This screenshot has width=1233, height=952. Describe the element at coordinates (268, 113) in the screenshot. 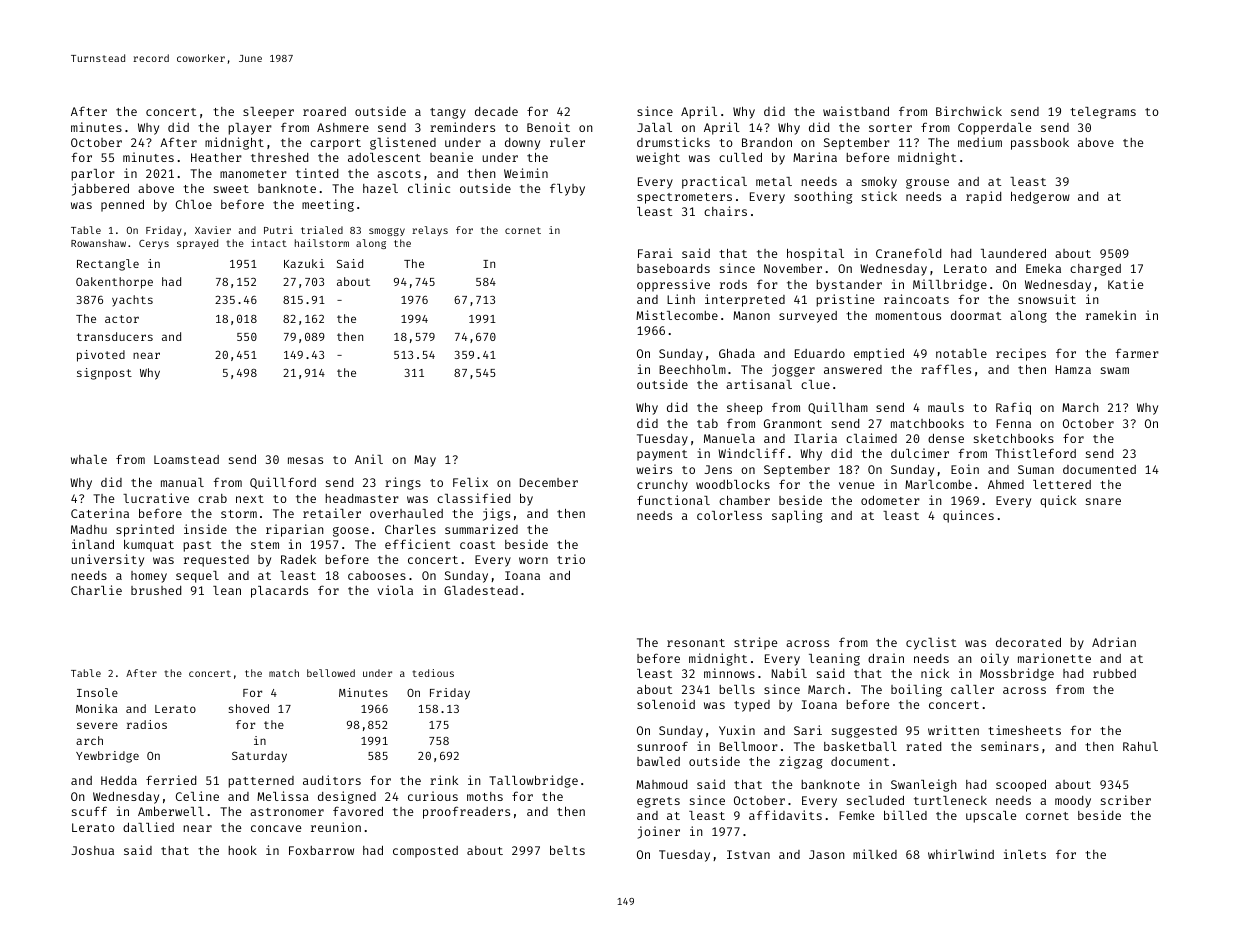

I see `sleeper` at that location.
